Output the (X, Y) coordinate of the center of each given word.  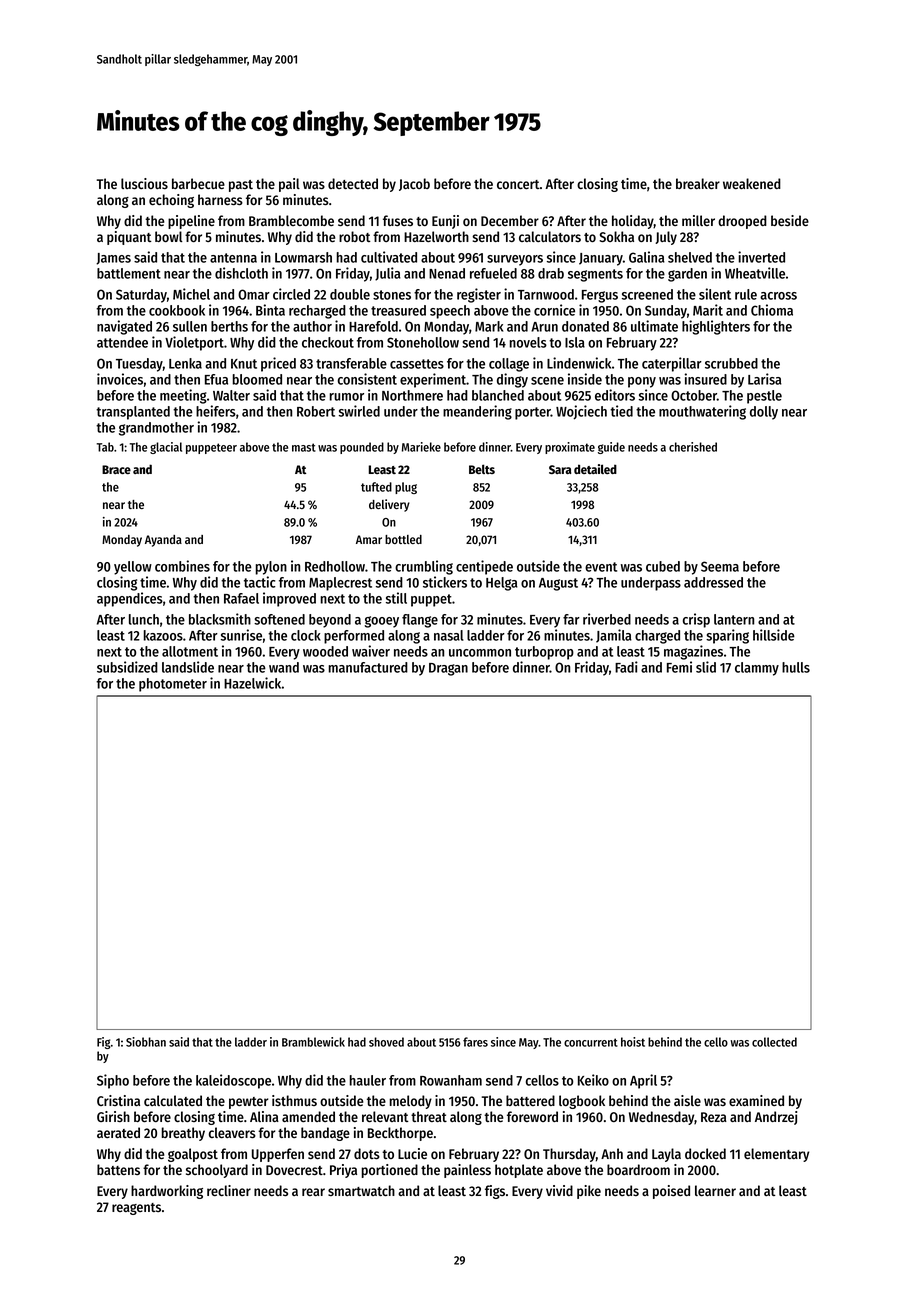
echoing (171, 201)
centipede (484, 567)
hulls (796, 667)
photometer (173, 685)
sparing (727, 636)
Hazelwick (252, 683)
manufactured (368, 667)
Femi (679, 667)
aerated (118, 1132)
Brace (116, 469)
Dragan (448, 669)
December (510, 220)
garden (687, 275)
